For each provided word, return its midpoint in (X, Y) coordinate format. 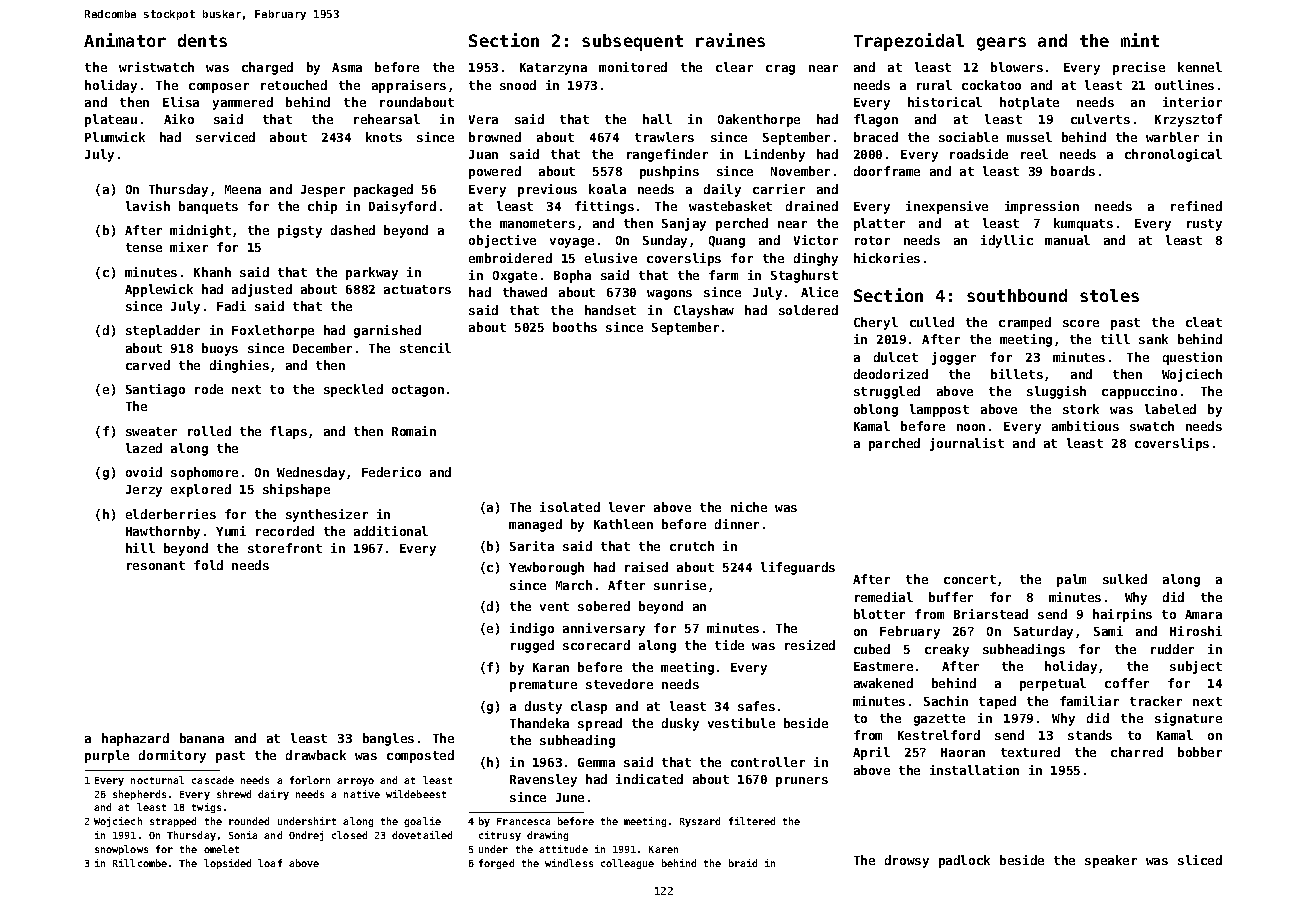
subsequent (632, 42)
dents (202, 40)
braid (743, 863)
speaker (1111, 861)
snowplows (121, 850)
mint (1140, 40)
